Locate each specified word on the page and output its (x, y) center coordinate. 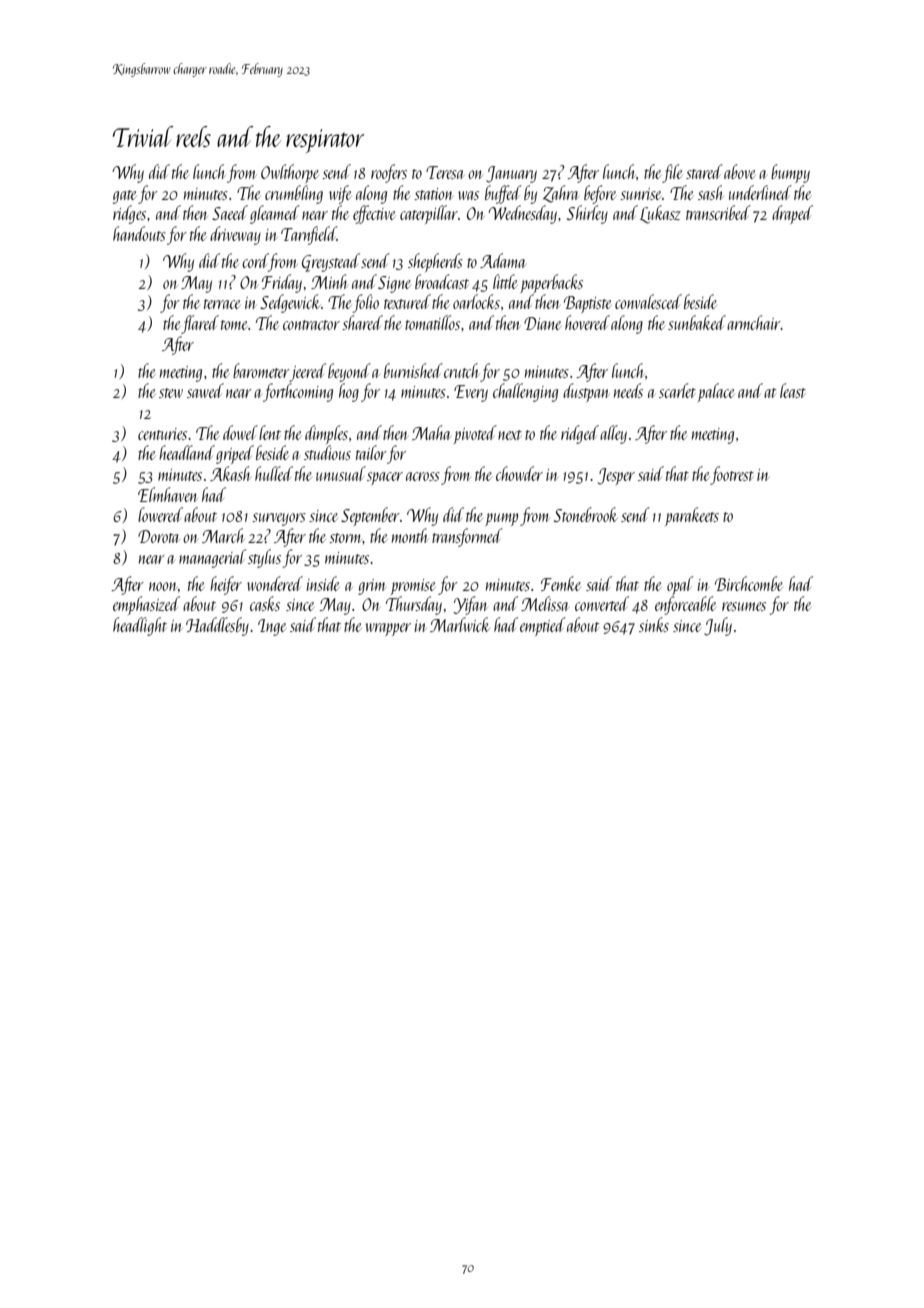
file (672, 173)
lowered (160, 514)
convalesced (648, 301)
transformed (467, 537)
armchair (754, 322)
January (511, 174)
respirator (325, 141)
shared (362, 322)
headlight (140, 626)
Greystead (331, 262)
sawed (205, 390)
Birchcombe (749, 583)
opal (680, 585)
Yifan (470, 605)
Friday (282, 283)
